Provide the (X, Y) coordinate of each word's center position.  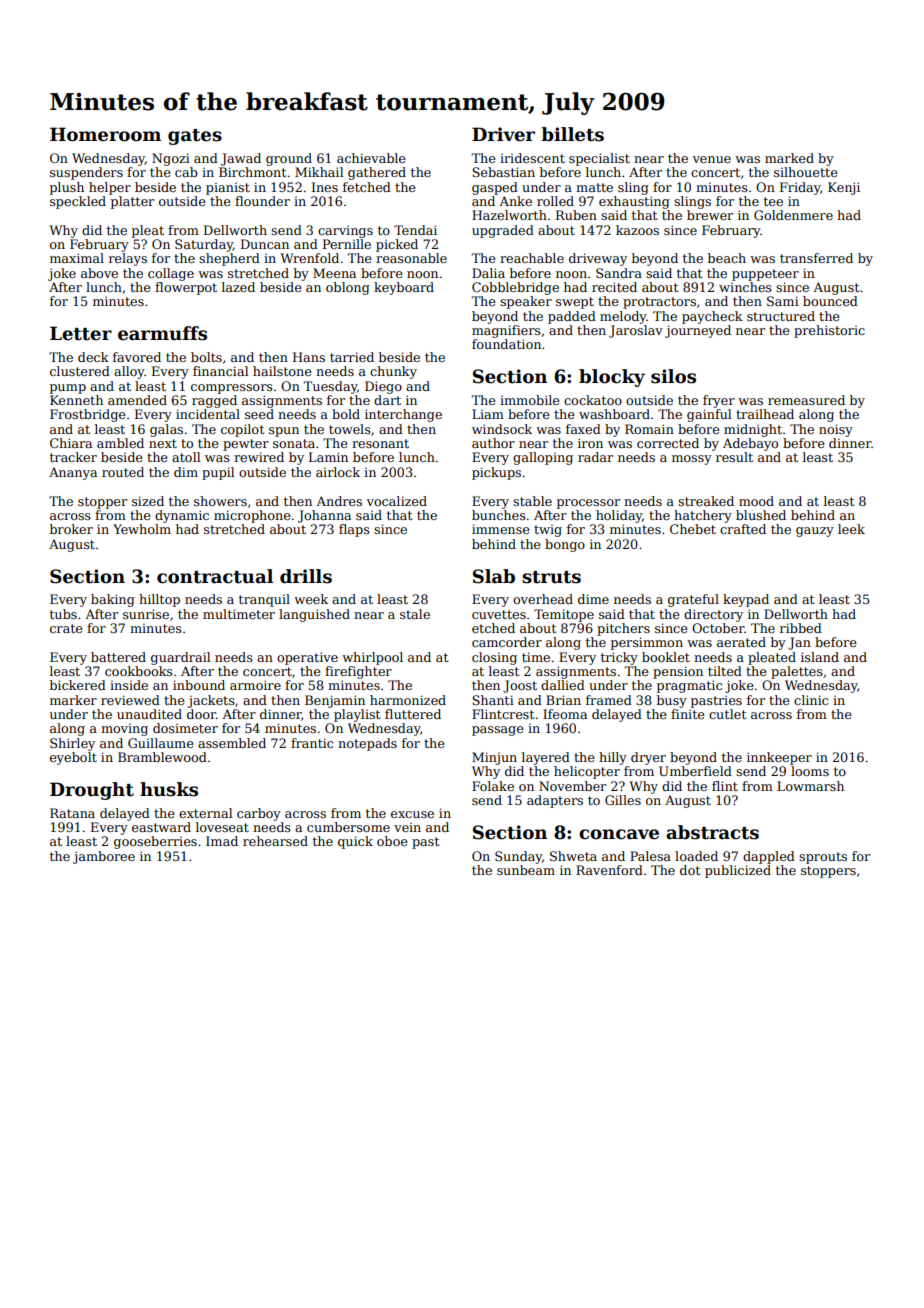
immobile (529, 400)
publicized (738, 871)
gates (195, 137)
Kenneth (76, 400)
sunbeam (526, 870)
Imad (222, 841)
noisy (836, 430)
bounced (830, 301)
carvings (345, 232)
